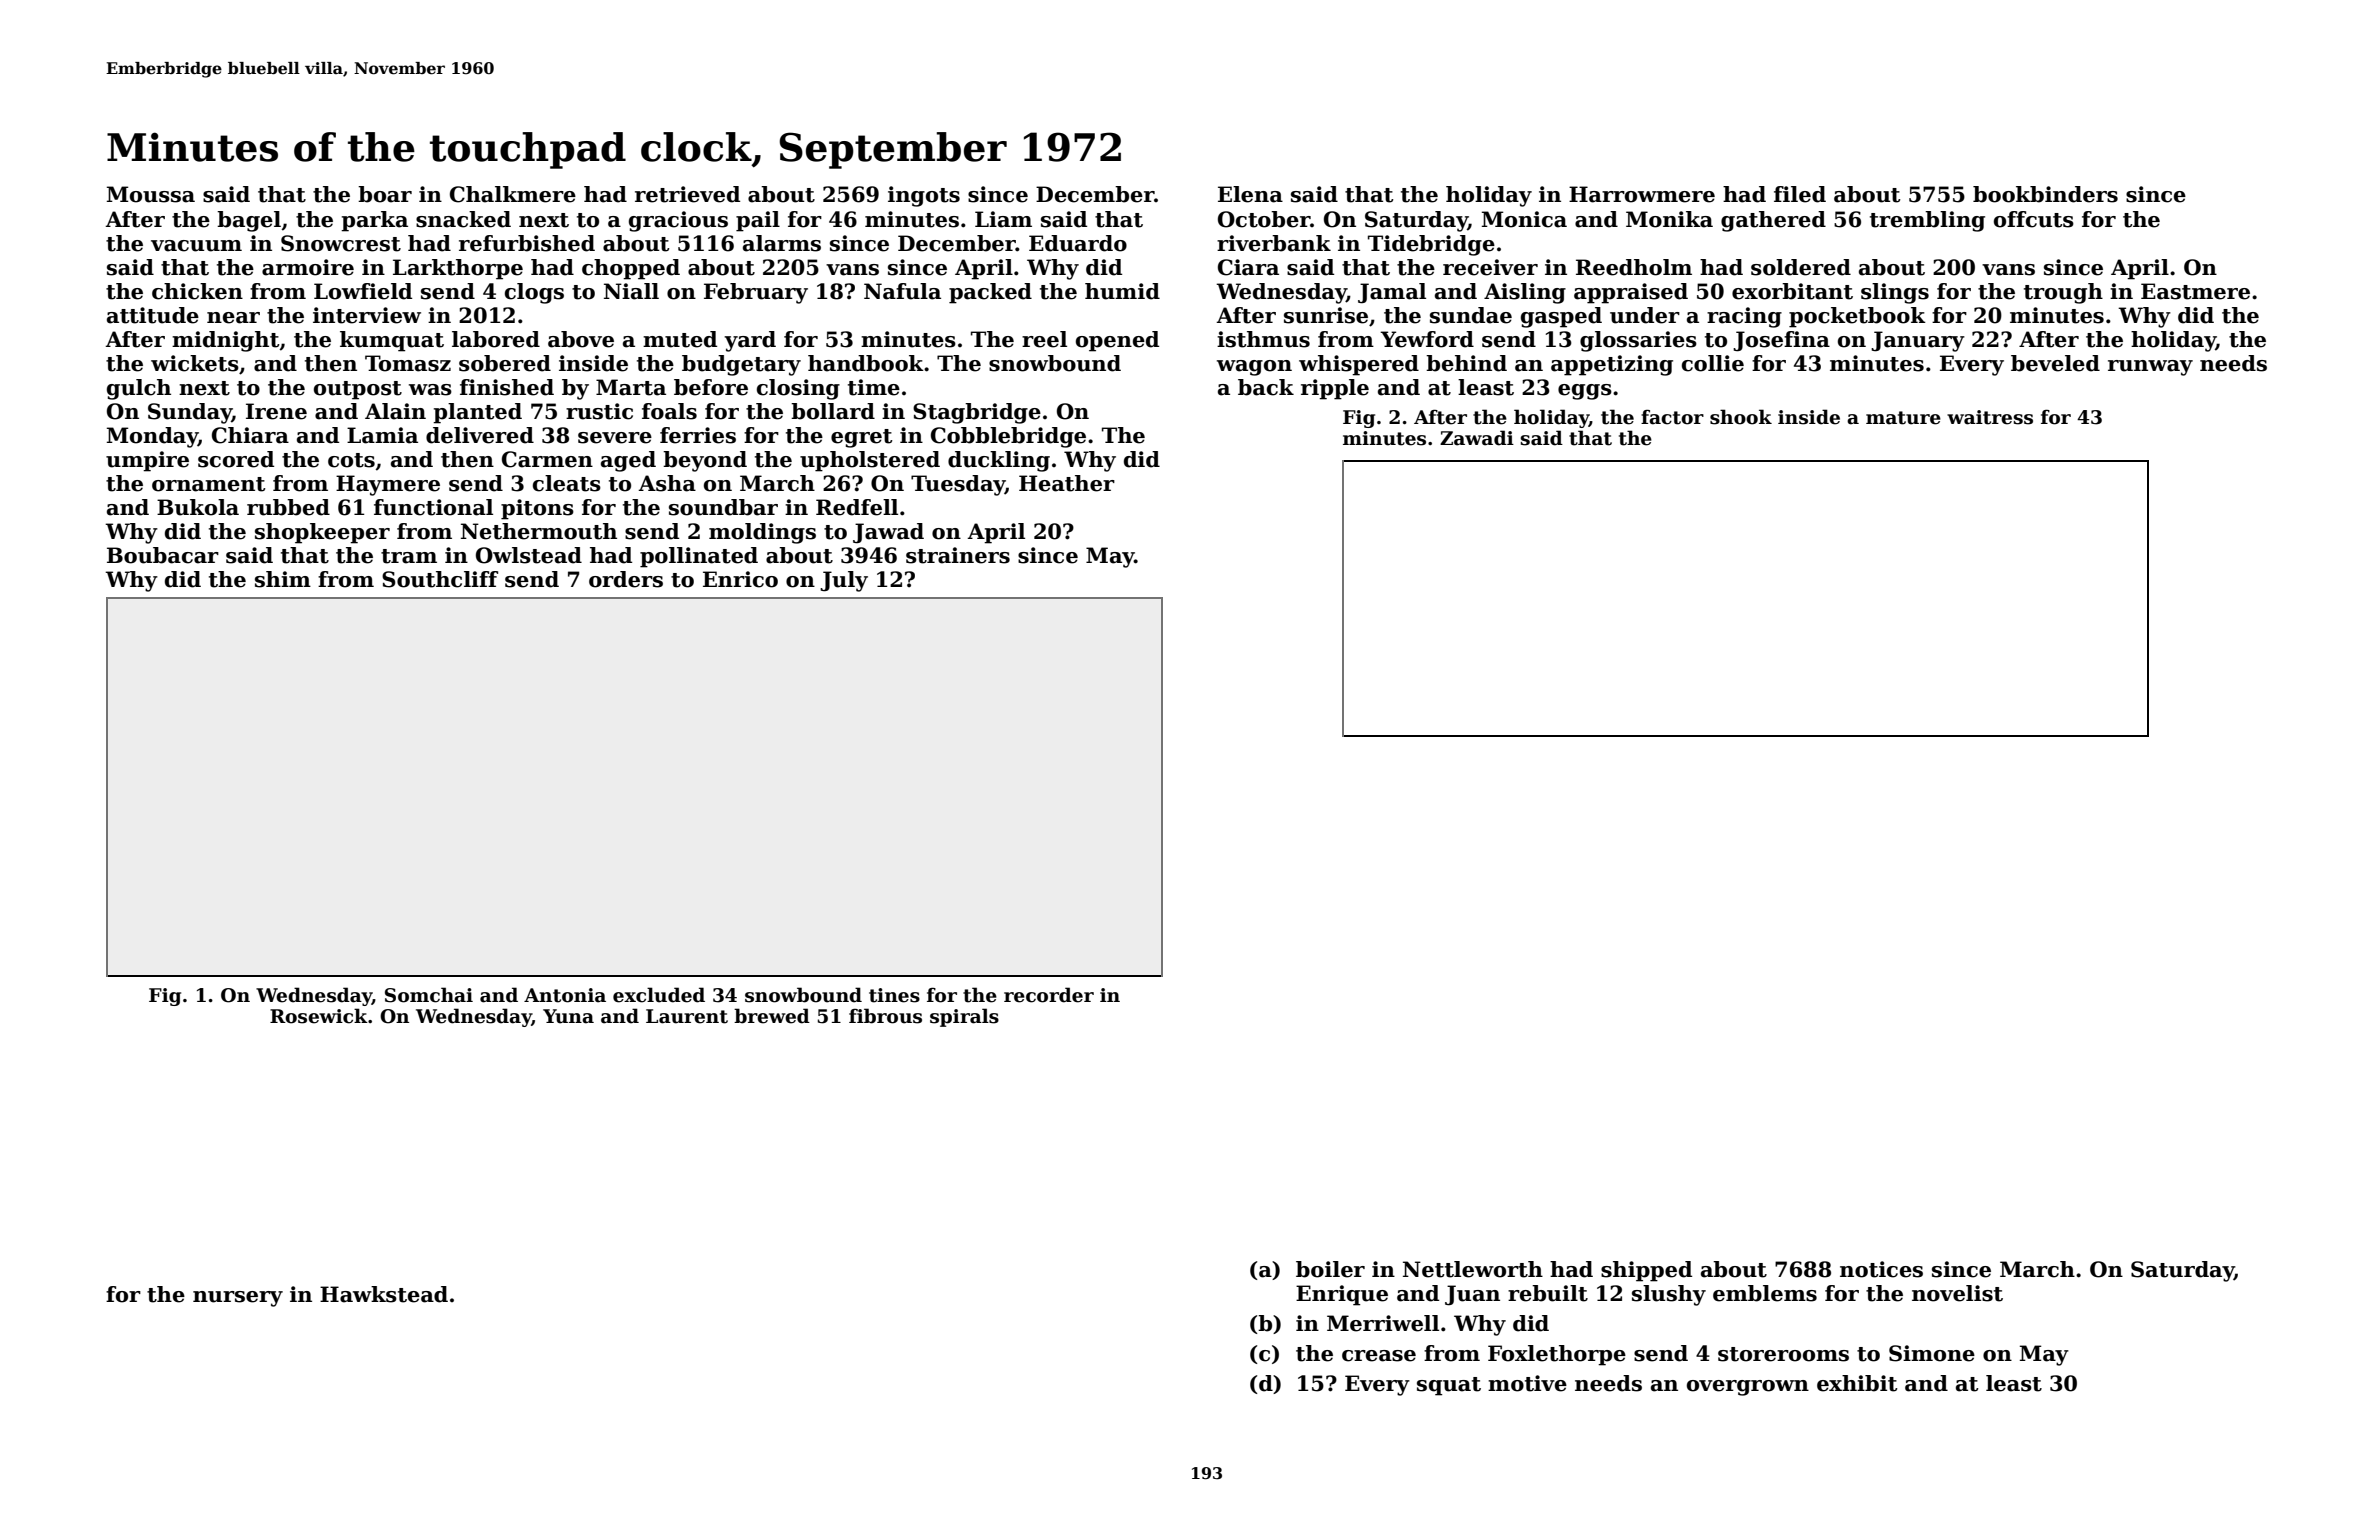 The height and width of the screenshot is (1540, 2380). I want to click on bookbinders, so click(2045, 194).
